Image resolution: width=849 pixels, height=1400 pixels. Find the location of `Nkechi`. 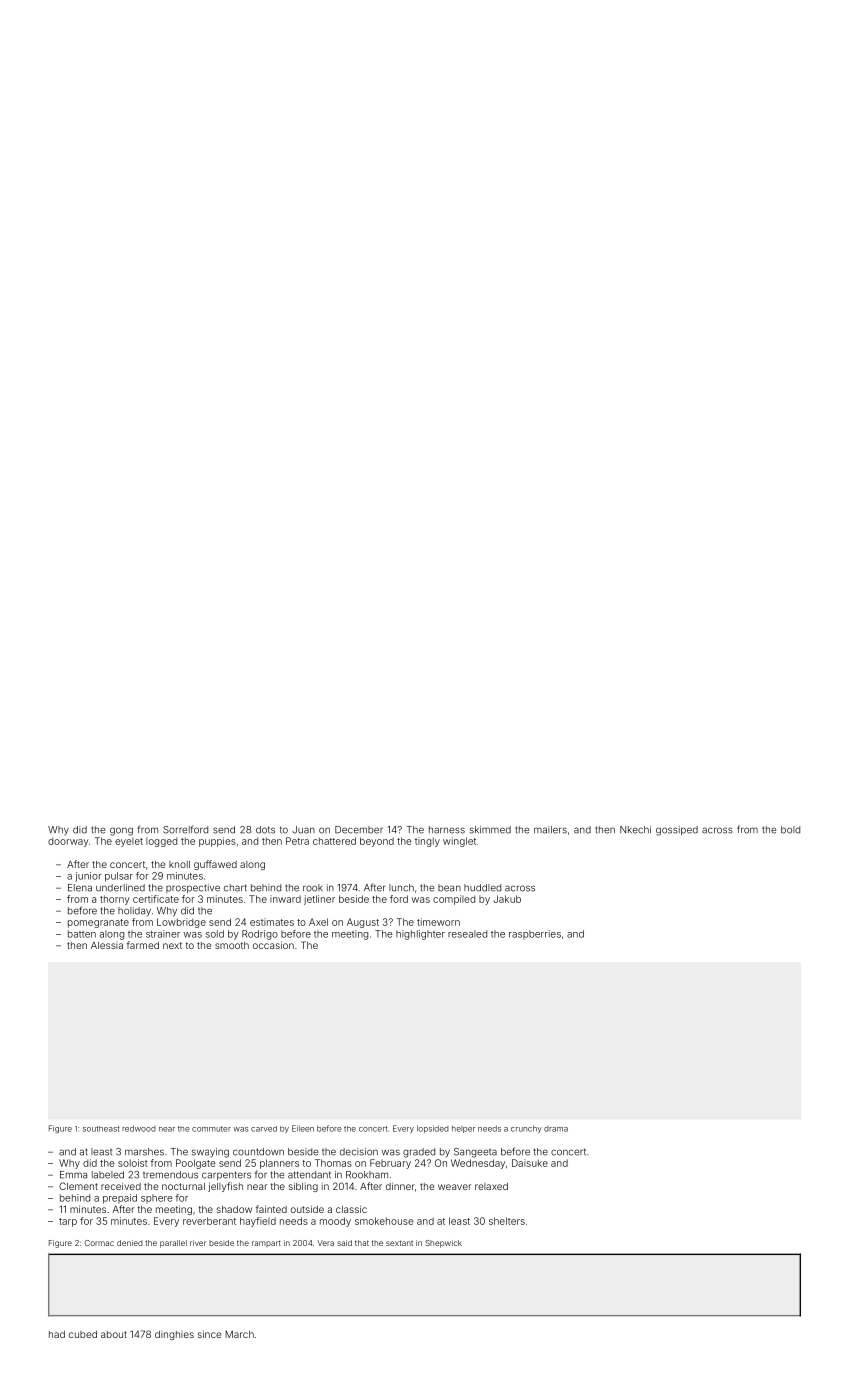

Nkechi is located at coordinates (635, 830).
